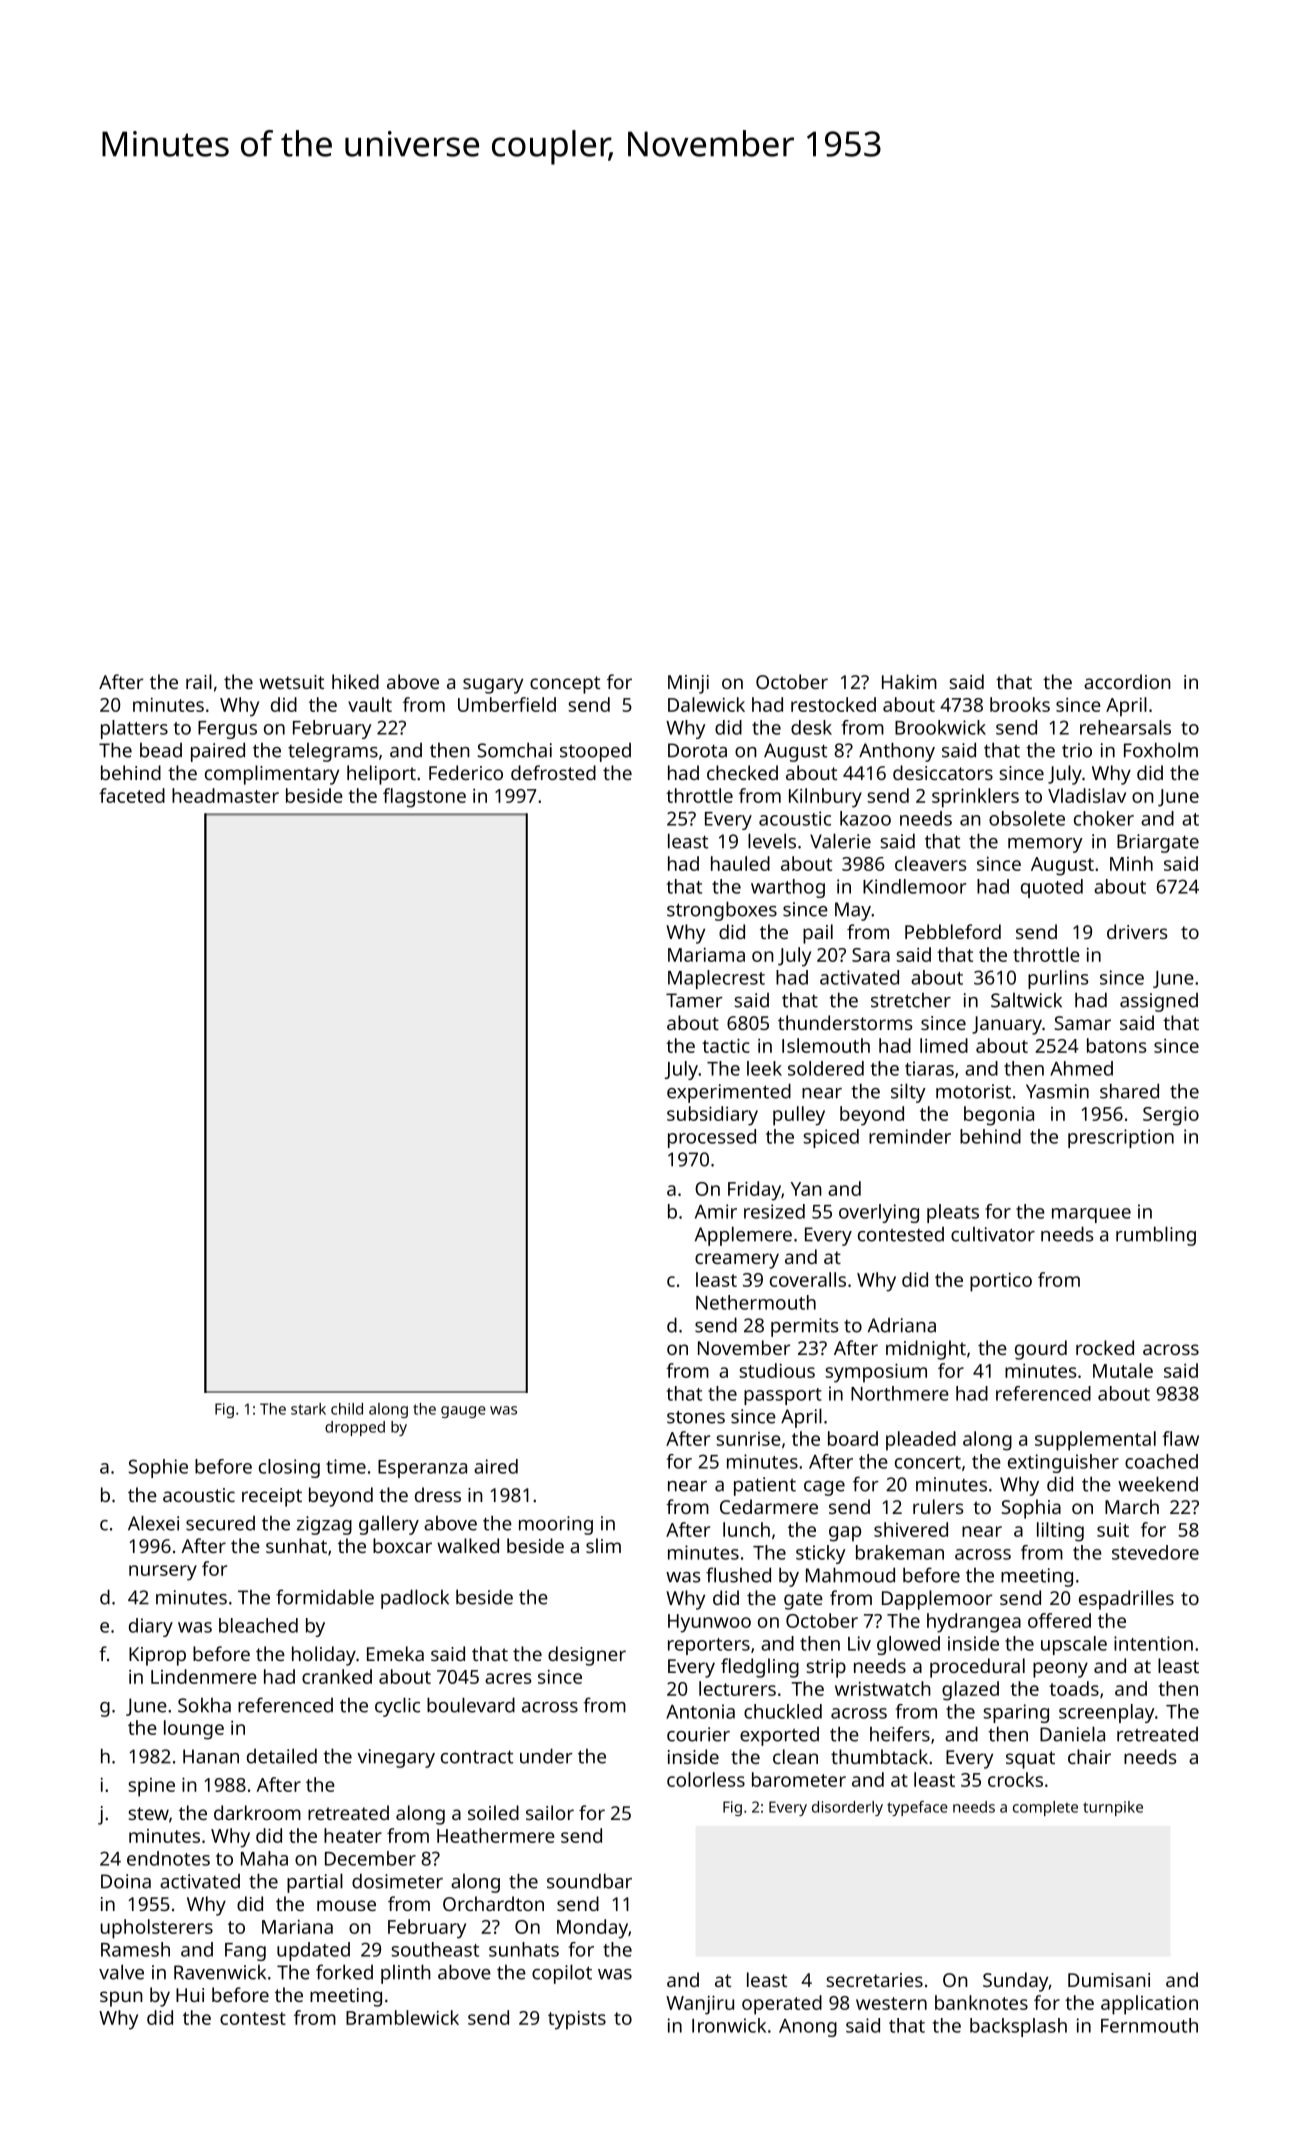 The height and width of the screenshot is (2139, 1299). What do you see at coordinates (556, 1525) in the screenshot?
I see `mooring` at bounding box center [556, 1525].
